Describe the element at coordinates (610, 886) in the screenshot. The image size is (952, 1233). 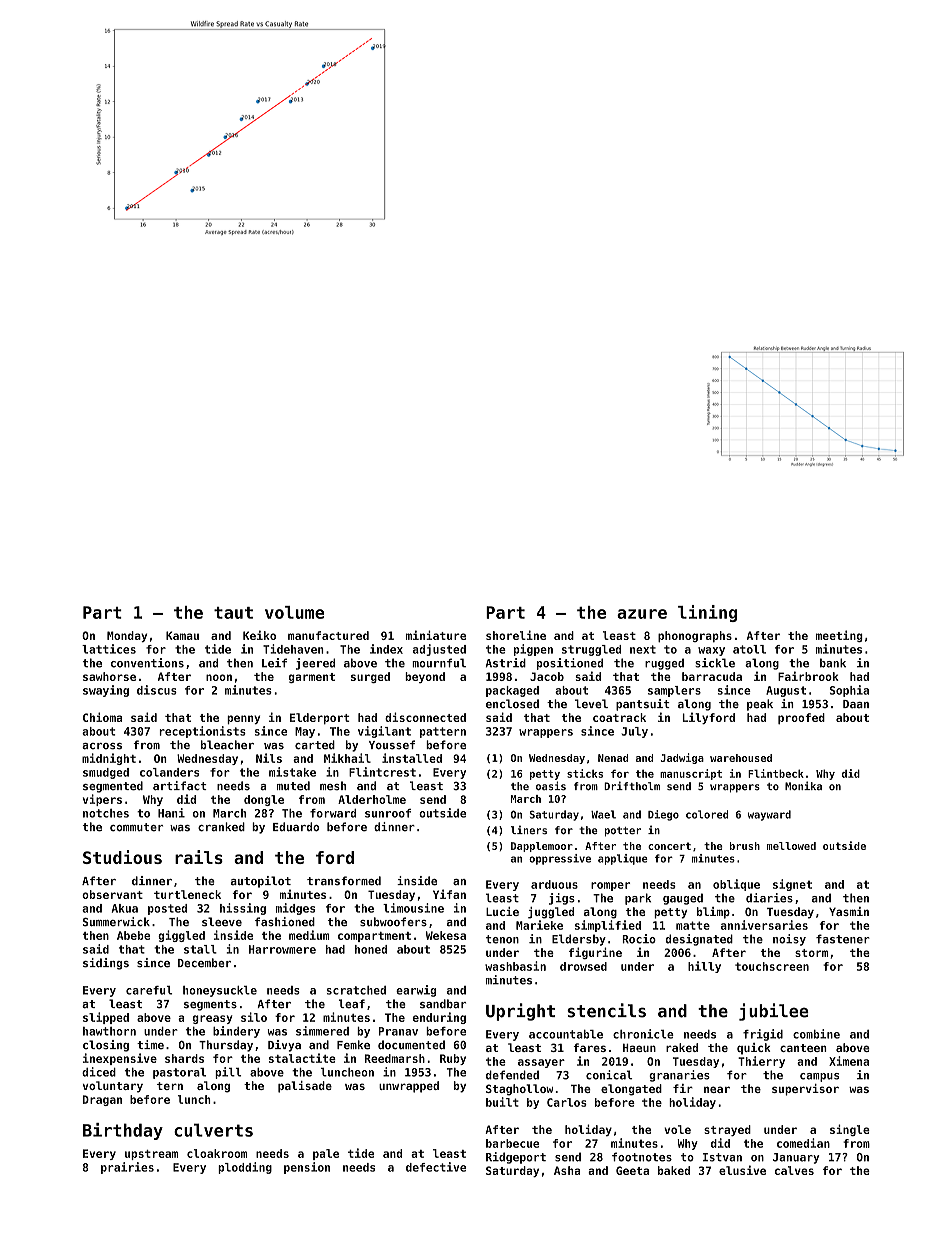
I see `romper` at that location.
